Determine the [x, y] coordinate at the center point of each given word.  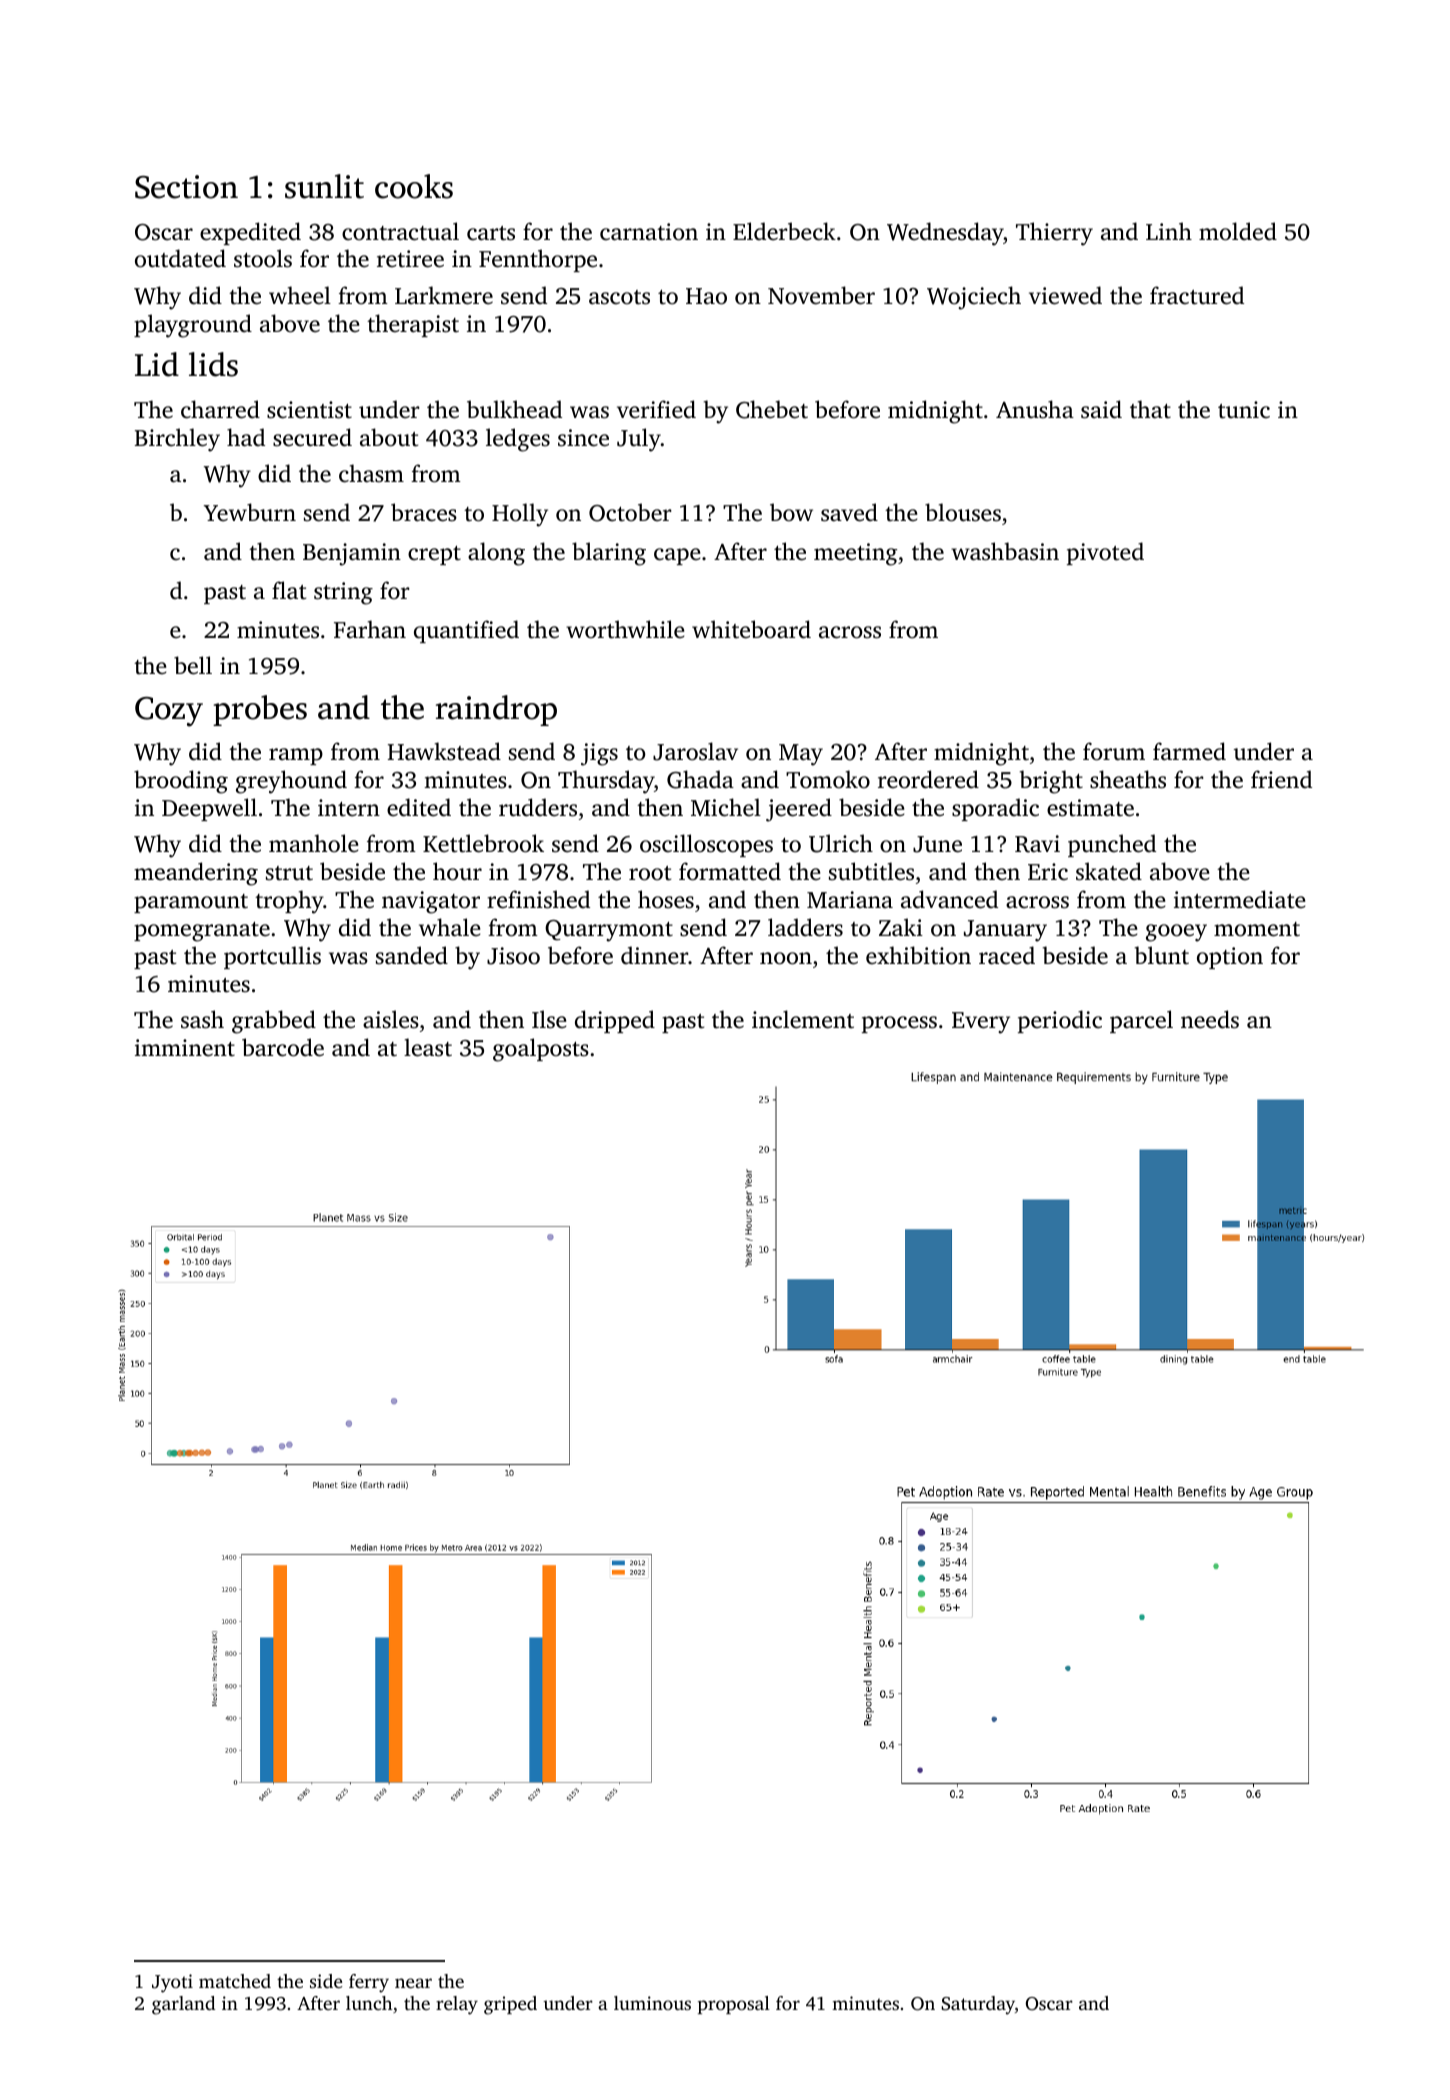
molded [1238, 231]
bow [791, 512]
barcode [283, 1047]
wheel [300, 295]
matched [235, 1981]
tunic [1244, 410]
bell [193, 665]
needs [1210, 1019]
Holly [520, 515]
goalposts [541, 1050]
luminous [652, 2003]
